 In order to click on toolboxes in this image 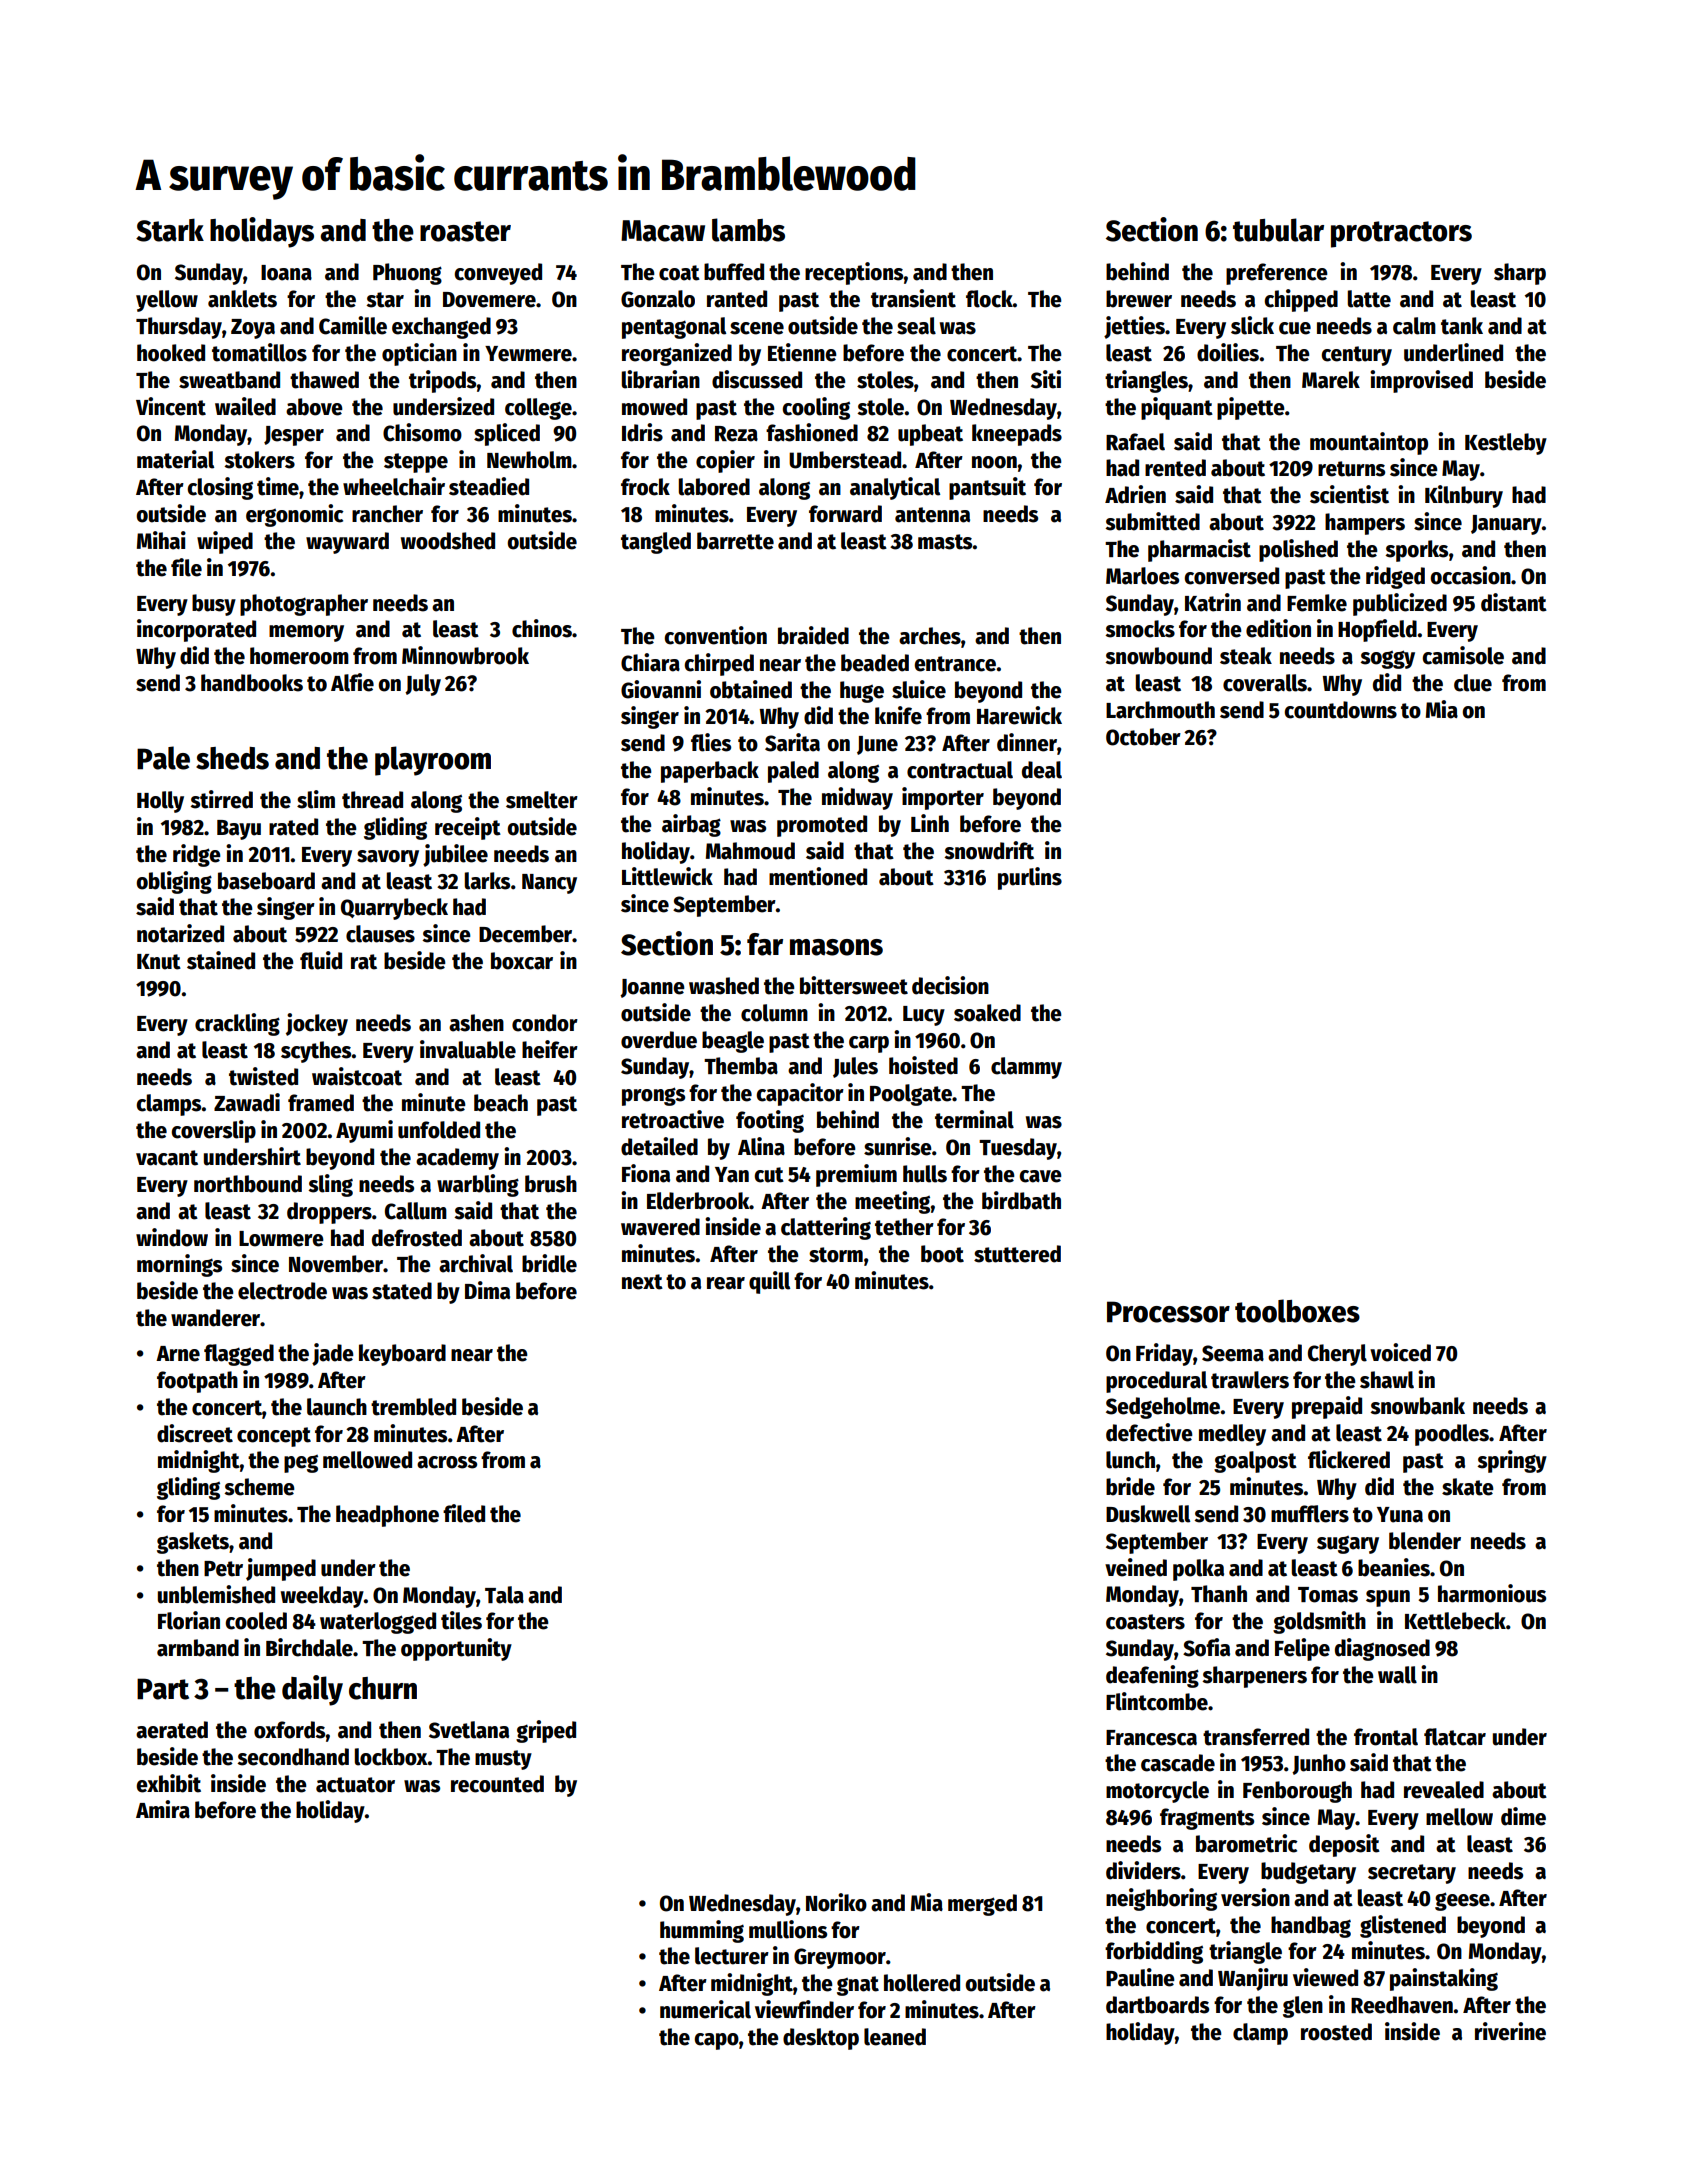, I will do `click(1297, 1311)`.
